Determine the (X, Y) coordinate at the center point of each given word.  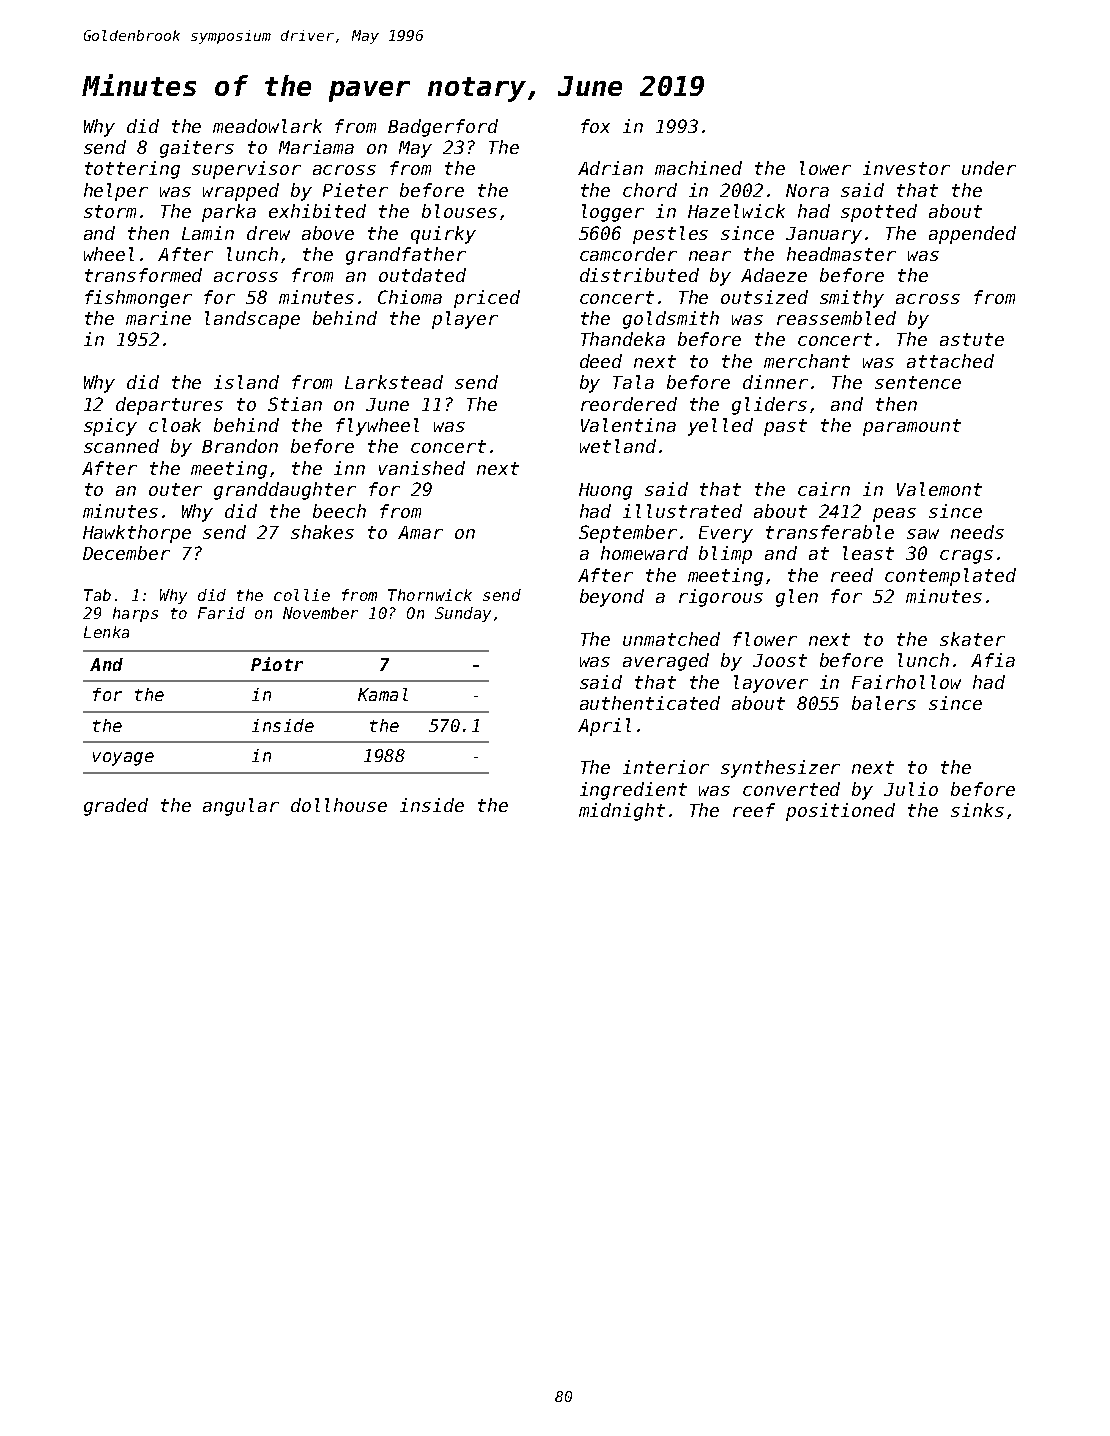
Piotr (277, 664)
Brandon (240, 446)
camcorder (628, 254)
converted (791, 789)
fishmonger (138, 299)
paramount (912, 427)
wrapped (241, 192)
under (989, 168)
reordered (629, 404)
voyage (123, 759)
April (604, 727)
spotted (879, 213)
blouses (459, 211)
